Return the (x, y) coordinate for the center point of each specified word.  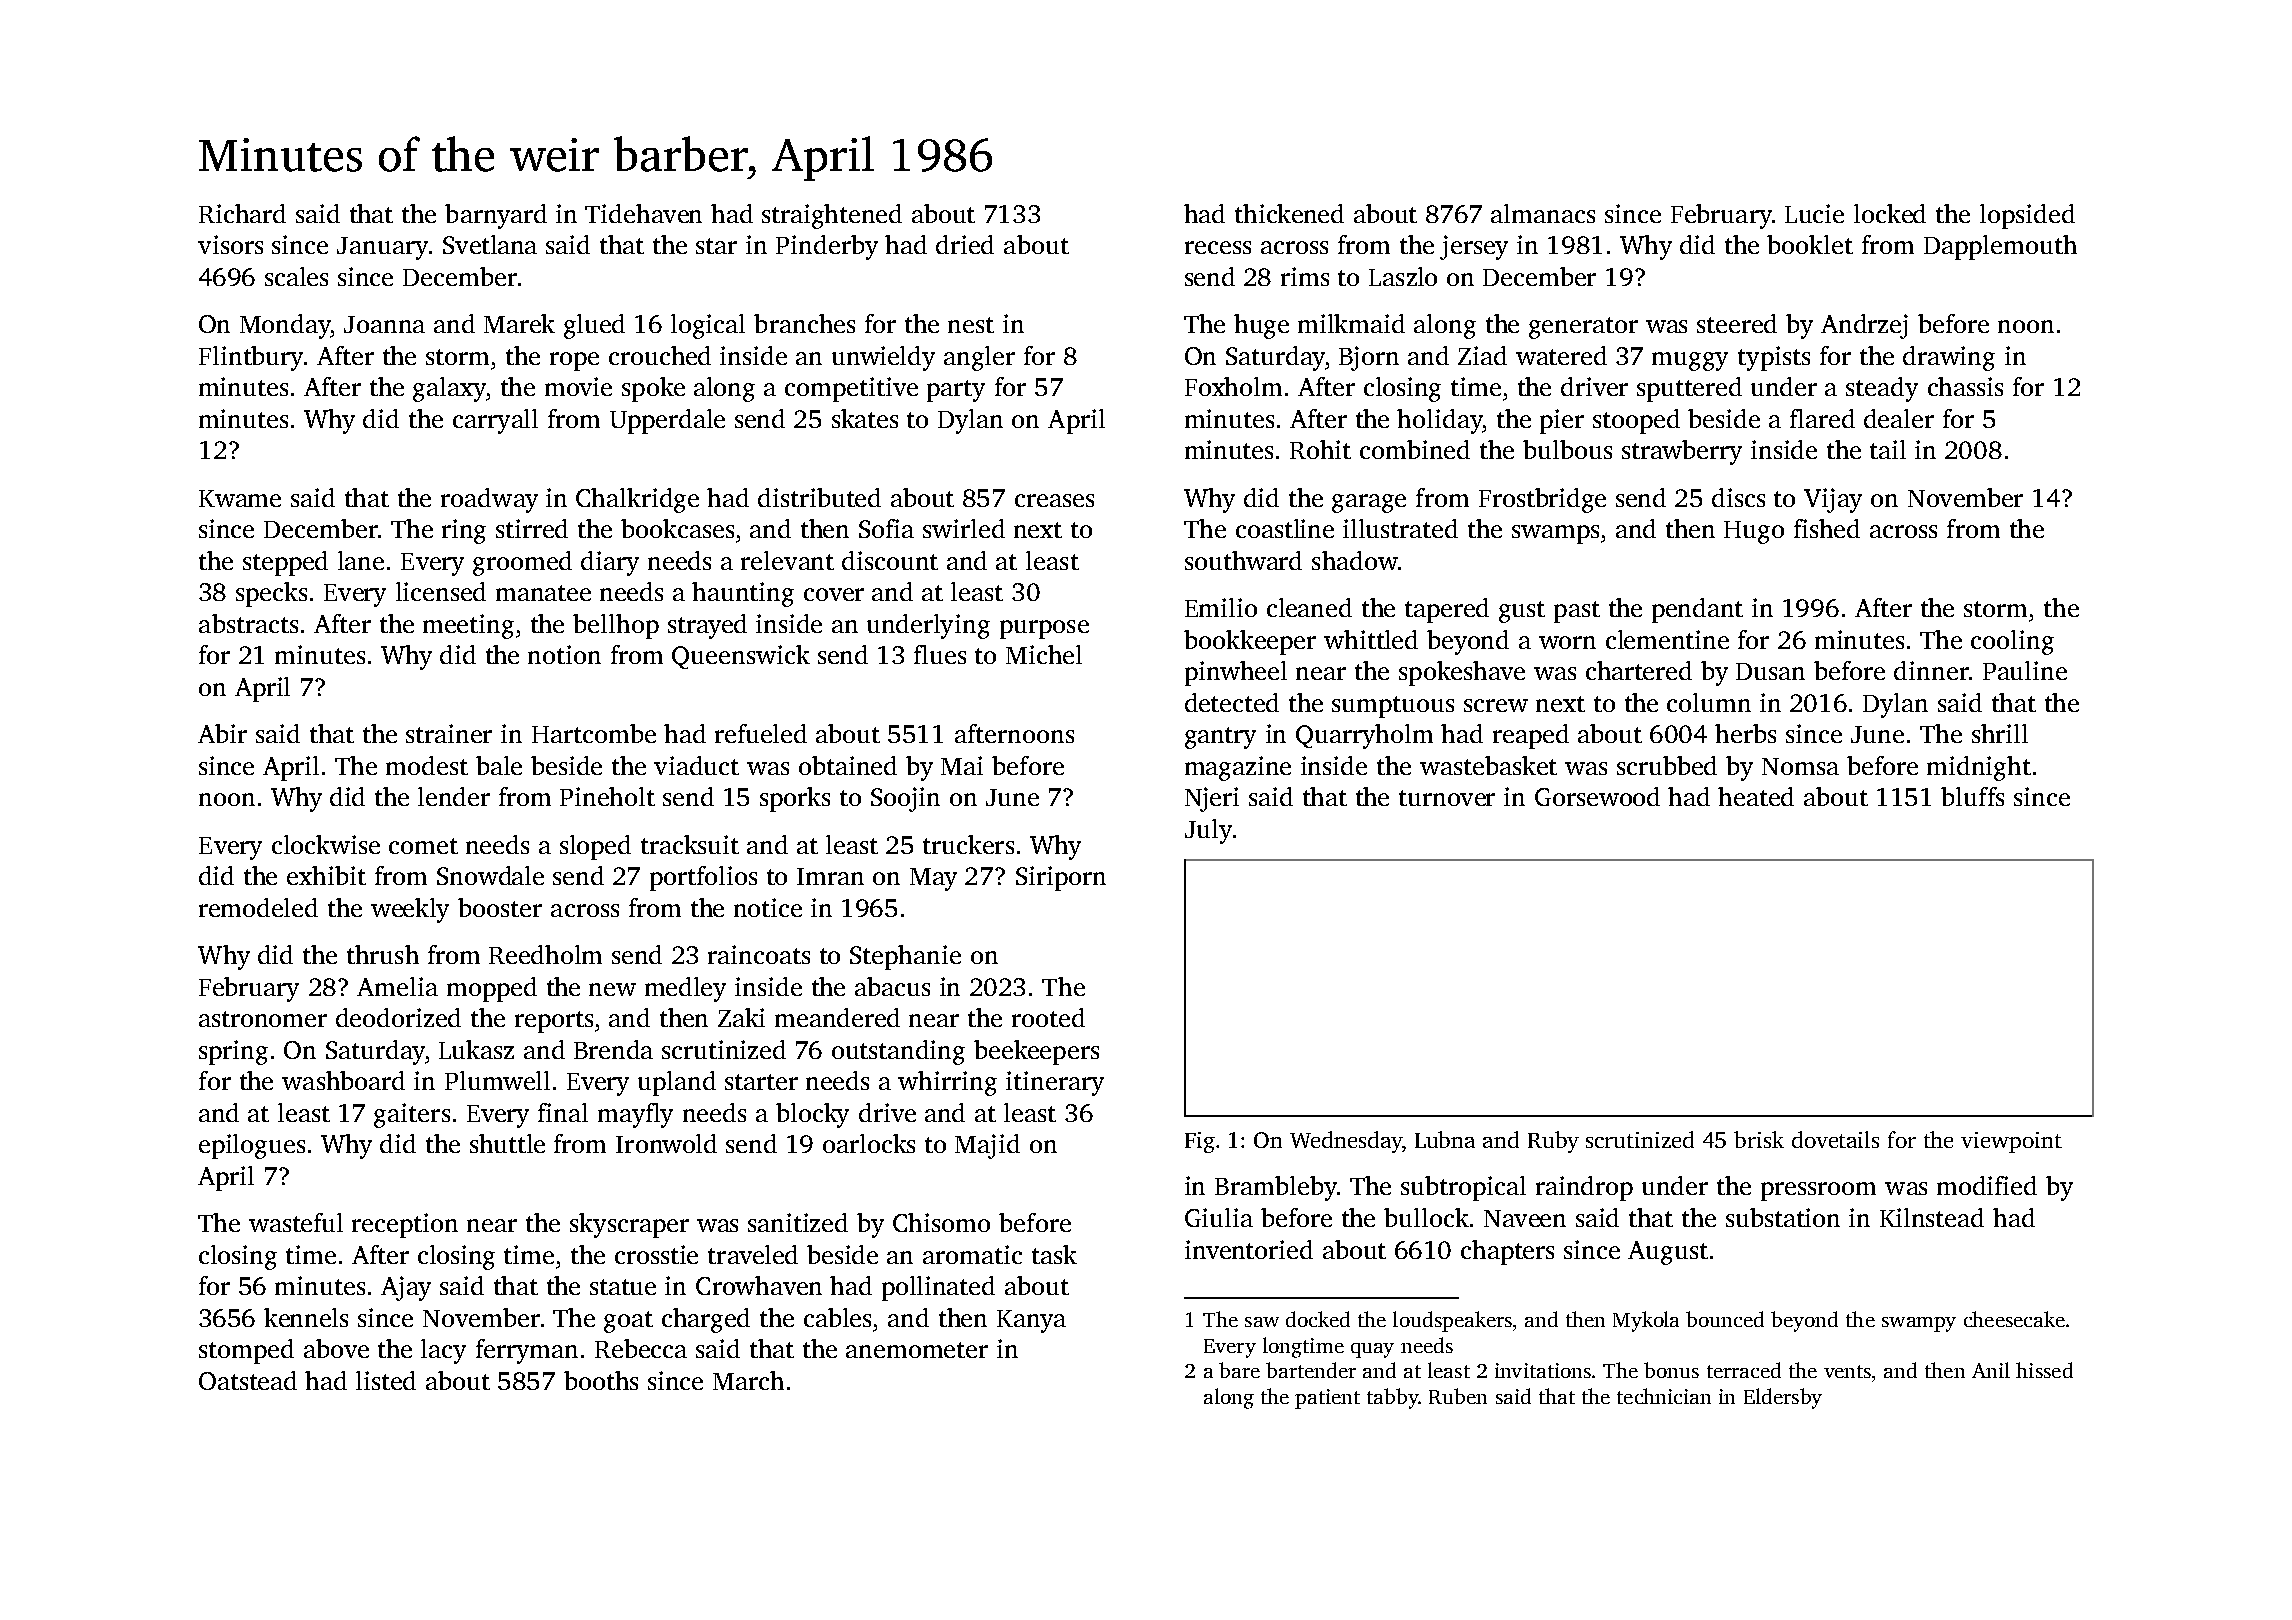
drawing (1949, 358)
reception (405, 1225)
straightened (832, 216)
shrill (2000, 733)
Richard (242, 213)
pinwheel (1236, 673)
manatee (543, 593)
